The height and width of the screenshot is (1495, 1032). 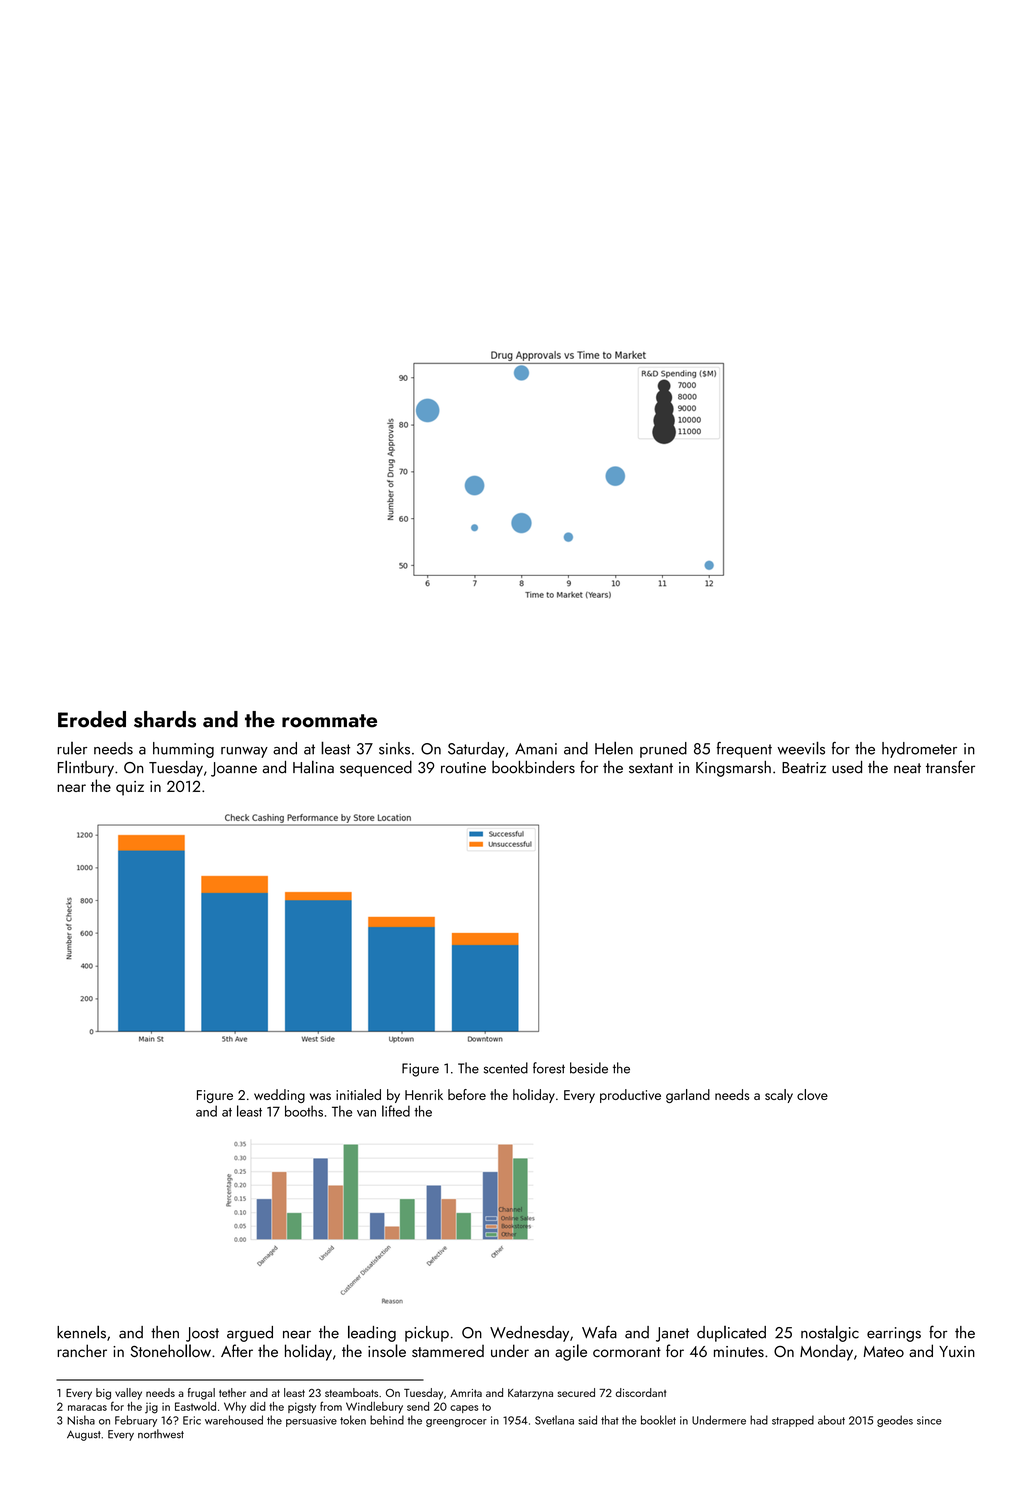 I want to click on then, so click(x=165, y=1332).
